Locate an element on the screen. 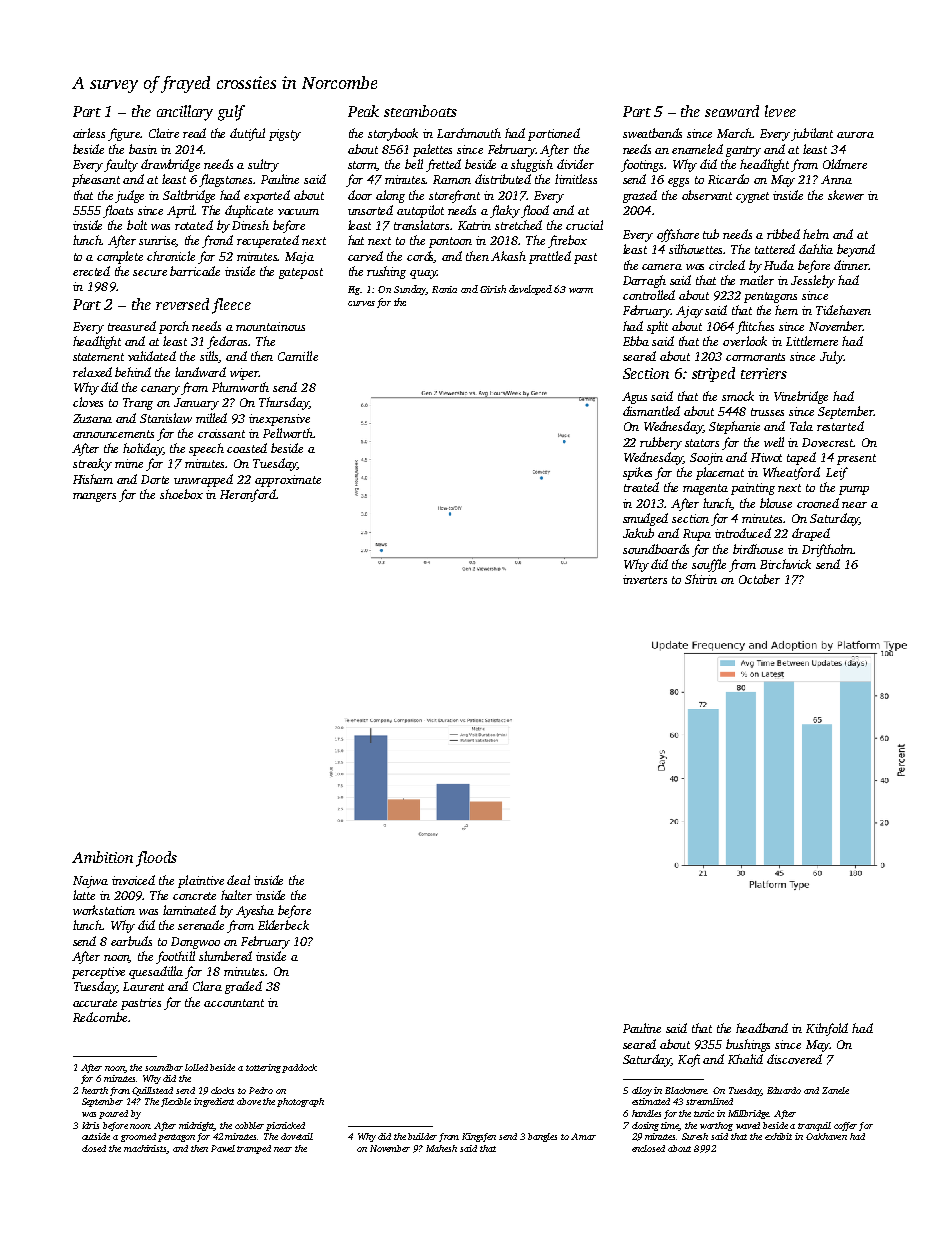 This screenshot has width=952, height=1233. shoebox is located at coordinates (181, 494).
